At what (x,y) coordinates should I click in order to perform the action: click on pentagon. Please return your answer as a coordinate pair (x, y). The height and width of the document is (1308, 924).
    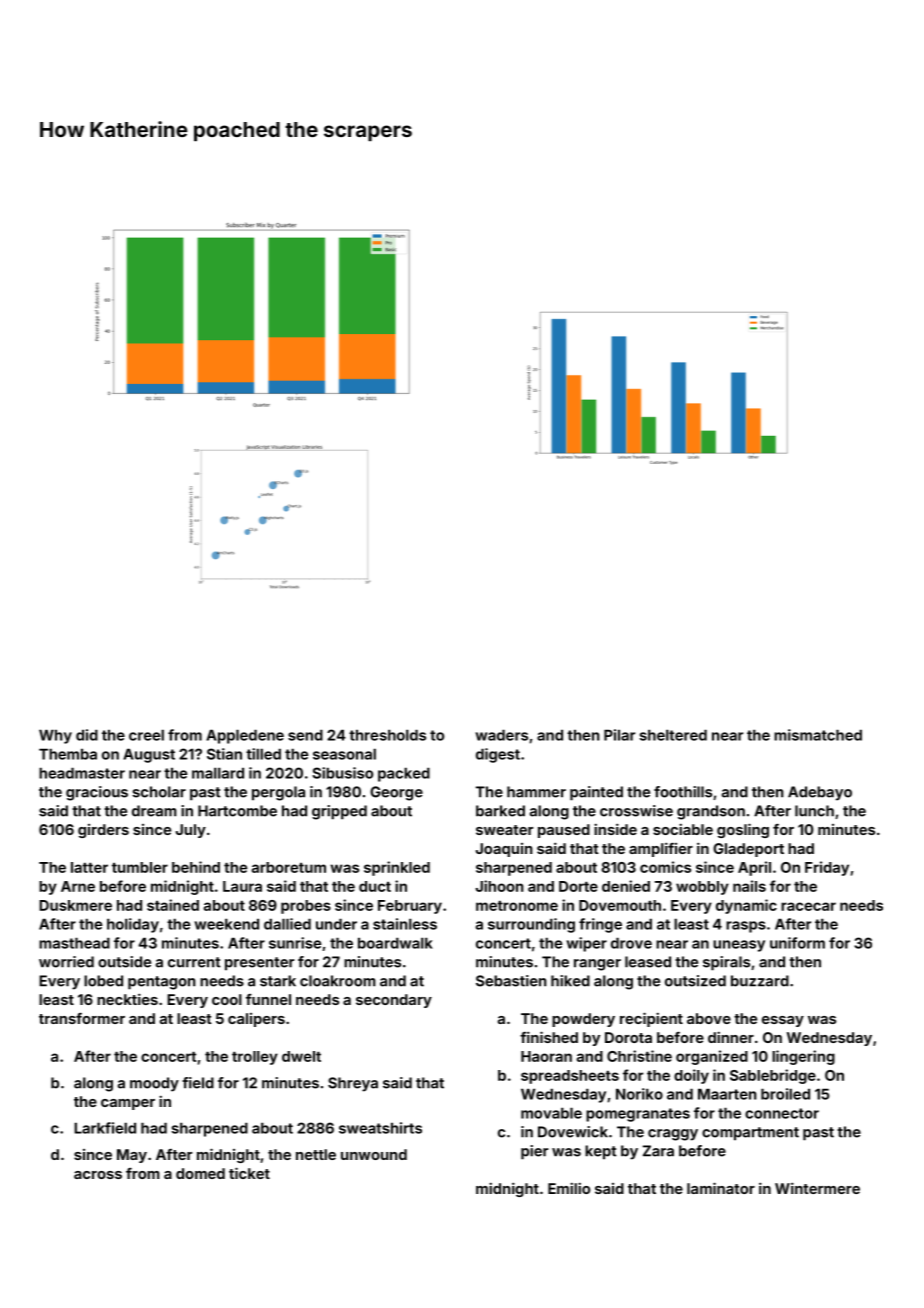
    Looking at the image, I should click on (162, 983).
